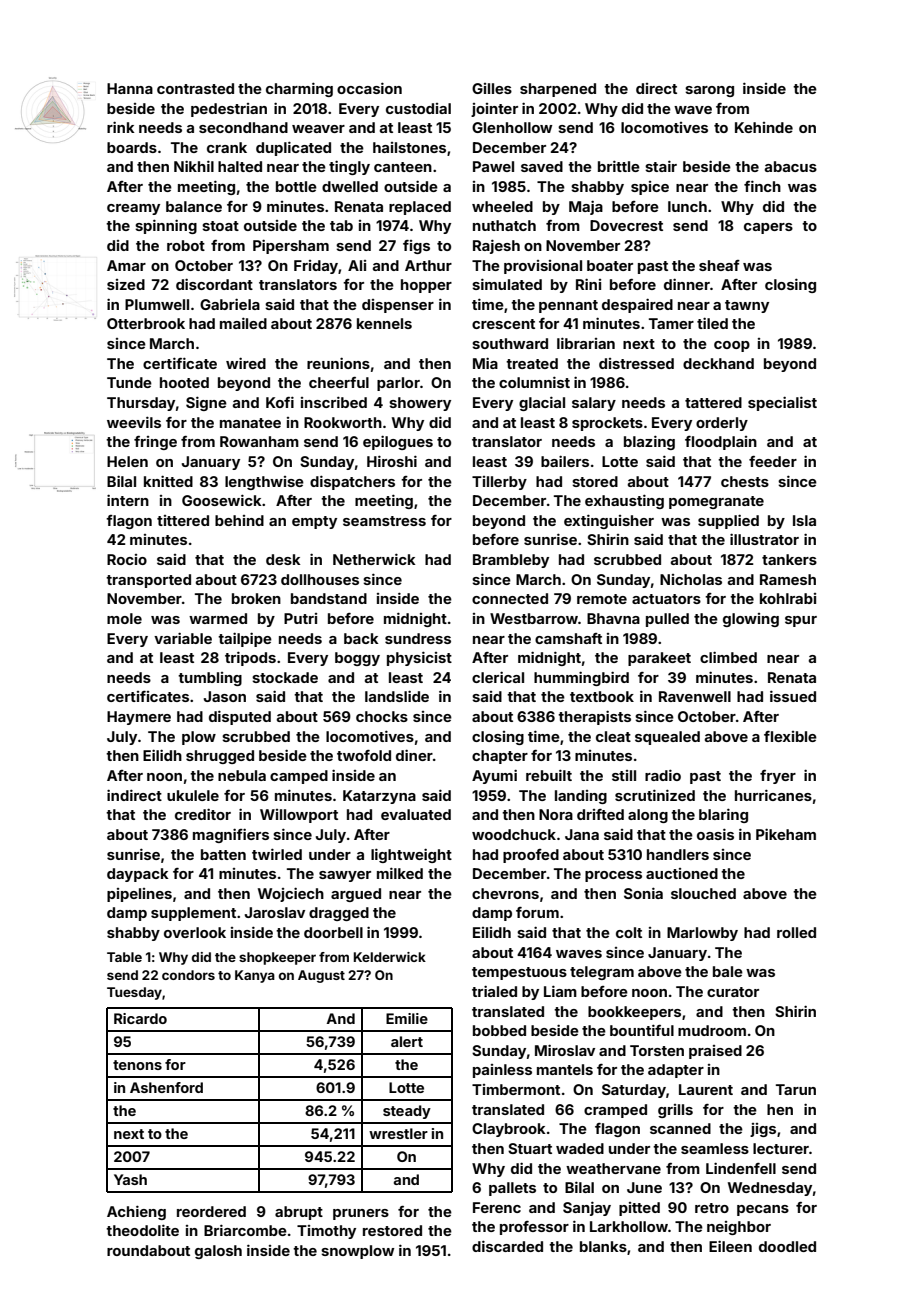 This image has height=1308, width=924. I want to click on sarong, so click(709, 91).
